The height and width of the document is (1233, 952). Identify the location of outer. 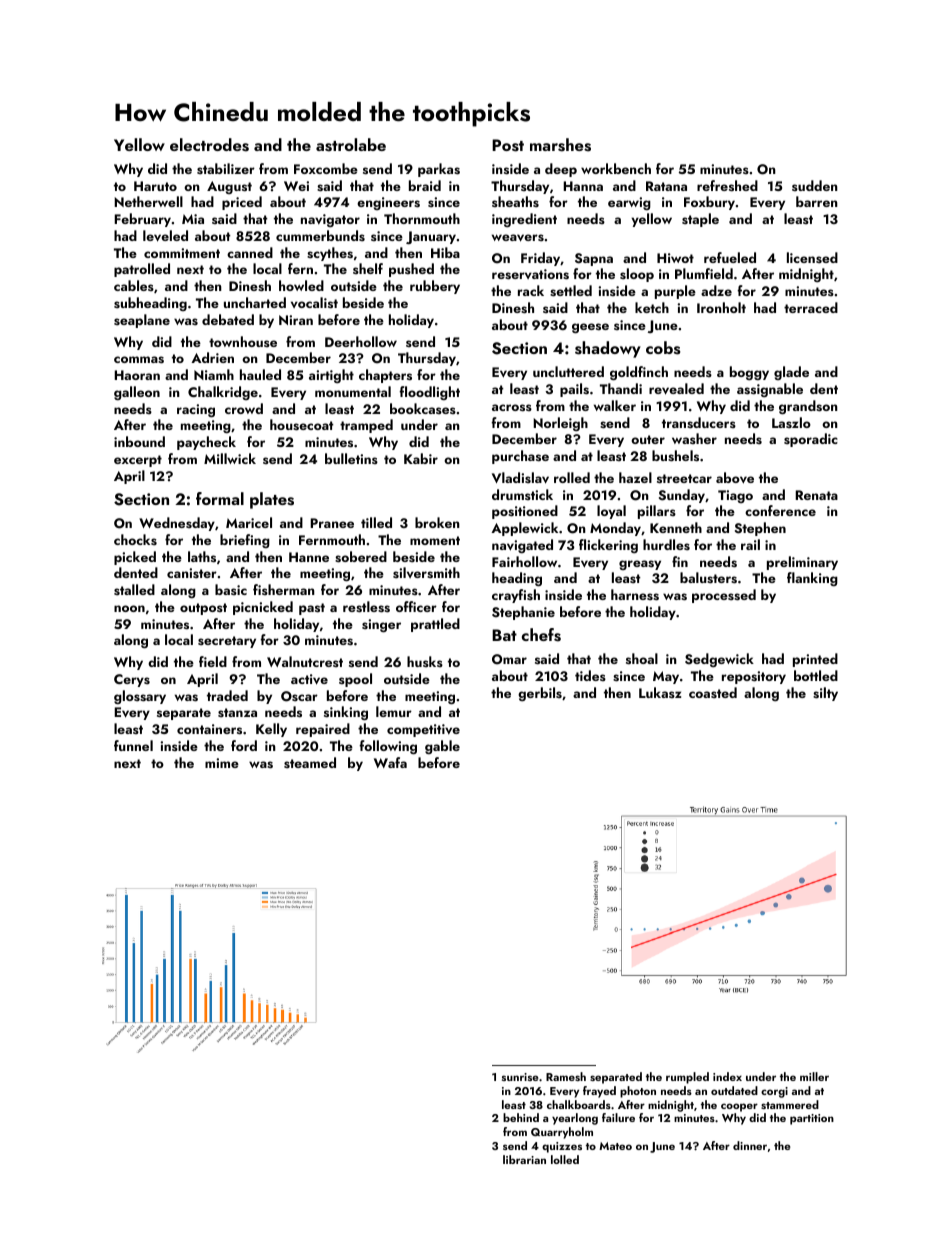
(648, 439).
